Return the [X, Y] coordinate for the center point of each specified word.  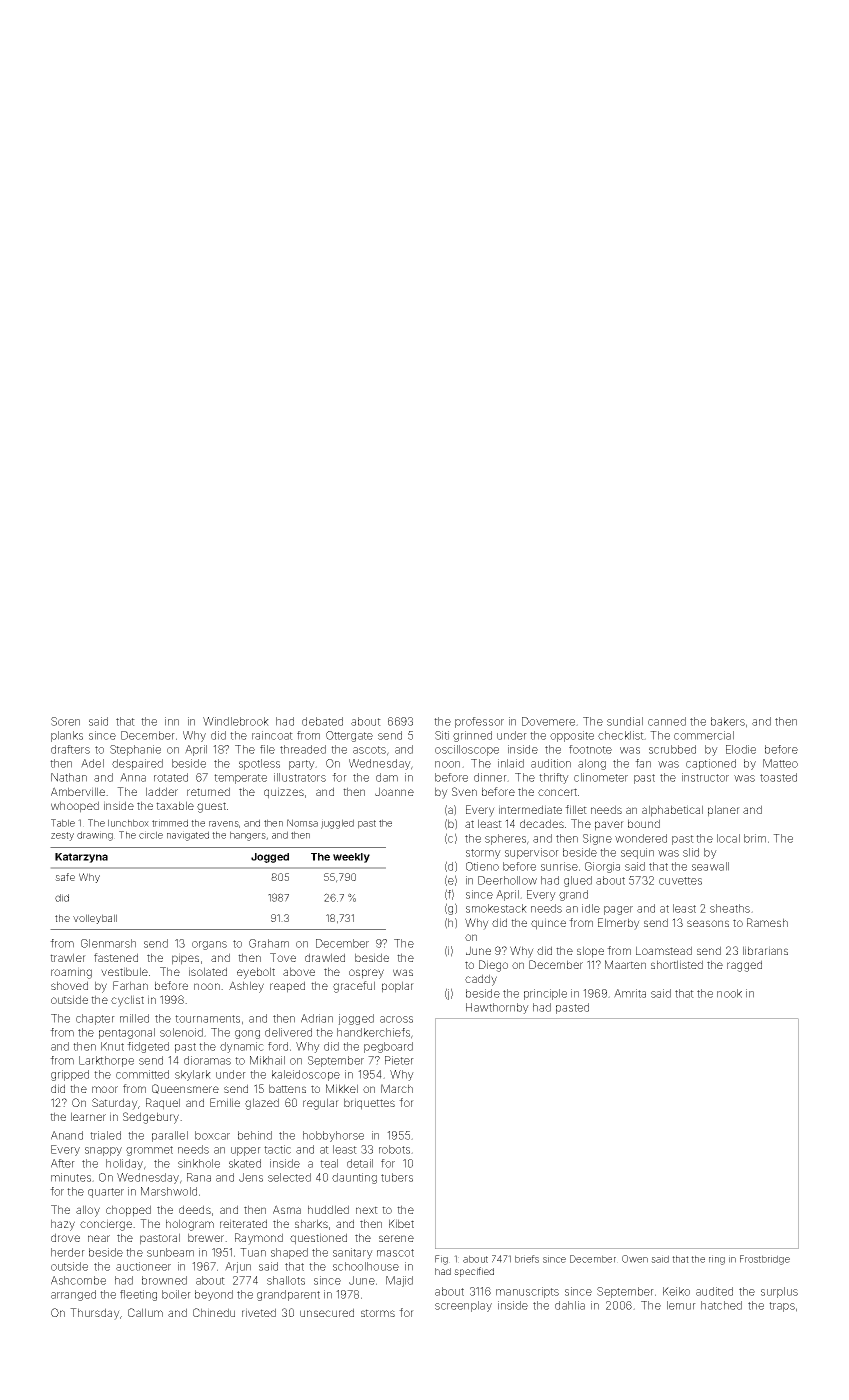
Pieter [399, 1060]
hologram [190, 1225]
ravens [224, 824]
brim [755, 838]
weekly [351, 858]
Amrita [630, 993]
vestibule [124, 971]
